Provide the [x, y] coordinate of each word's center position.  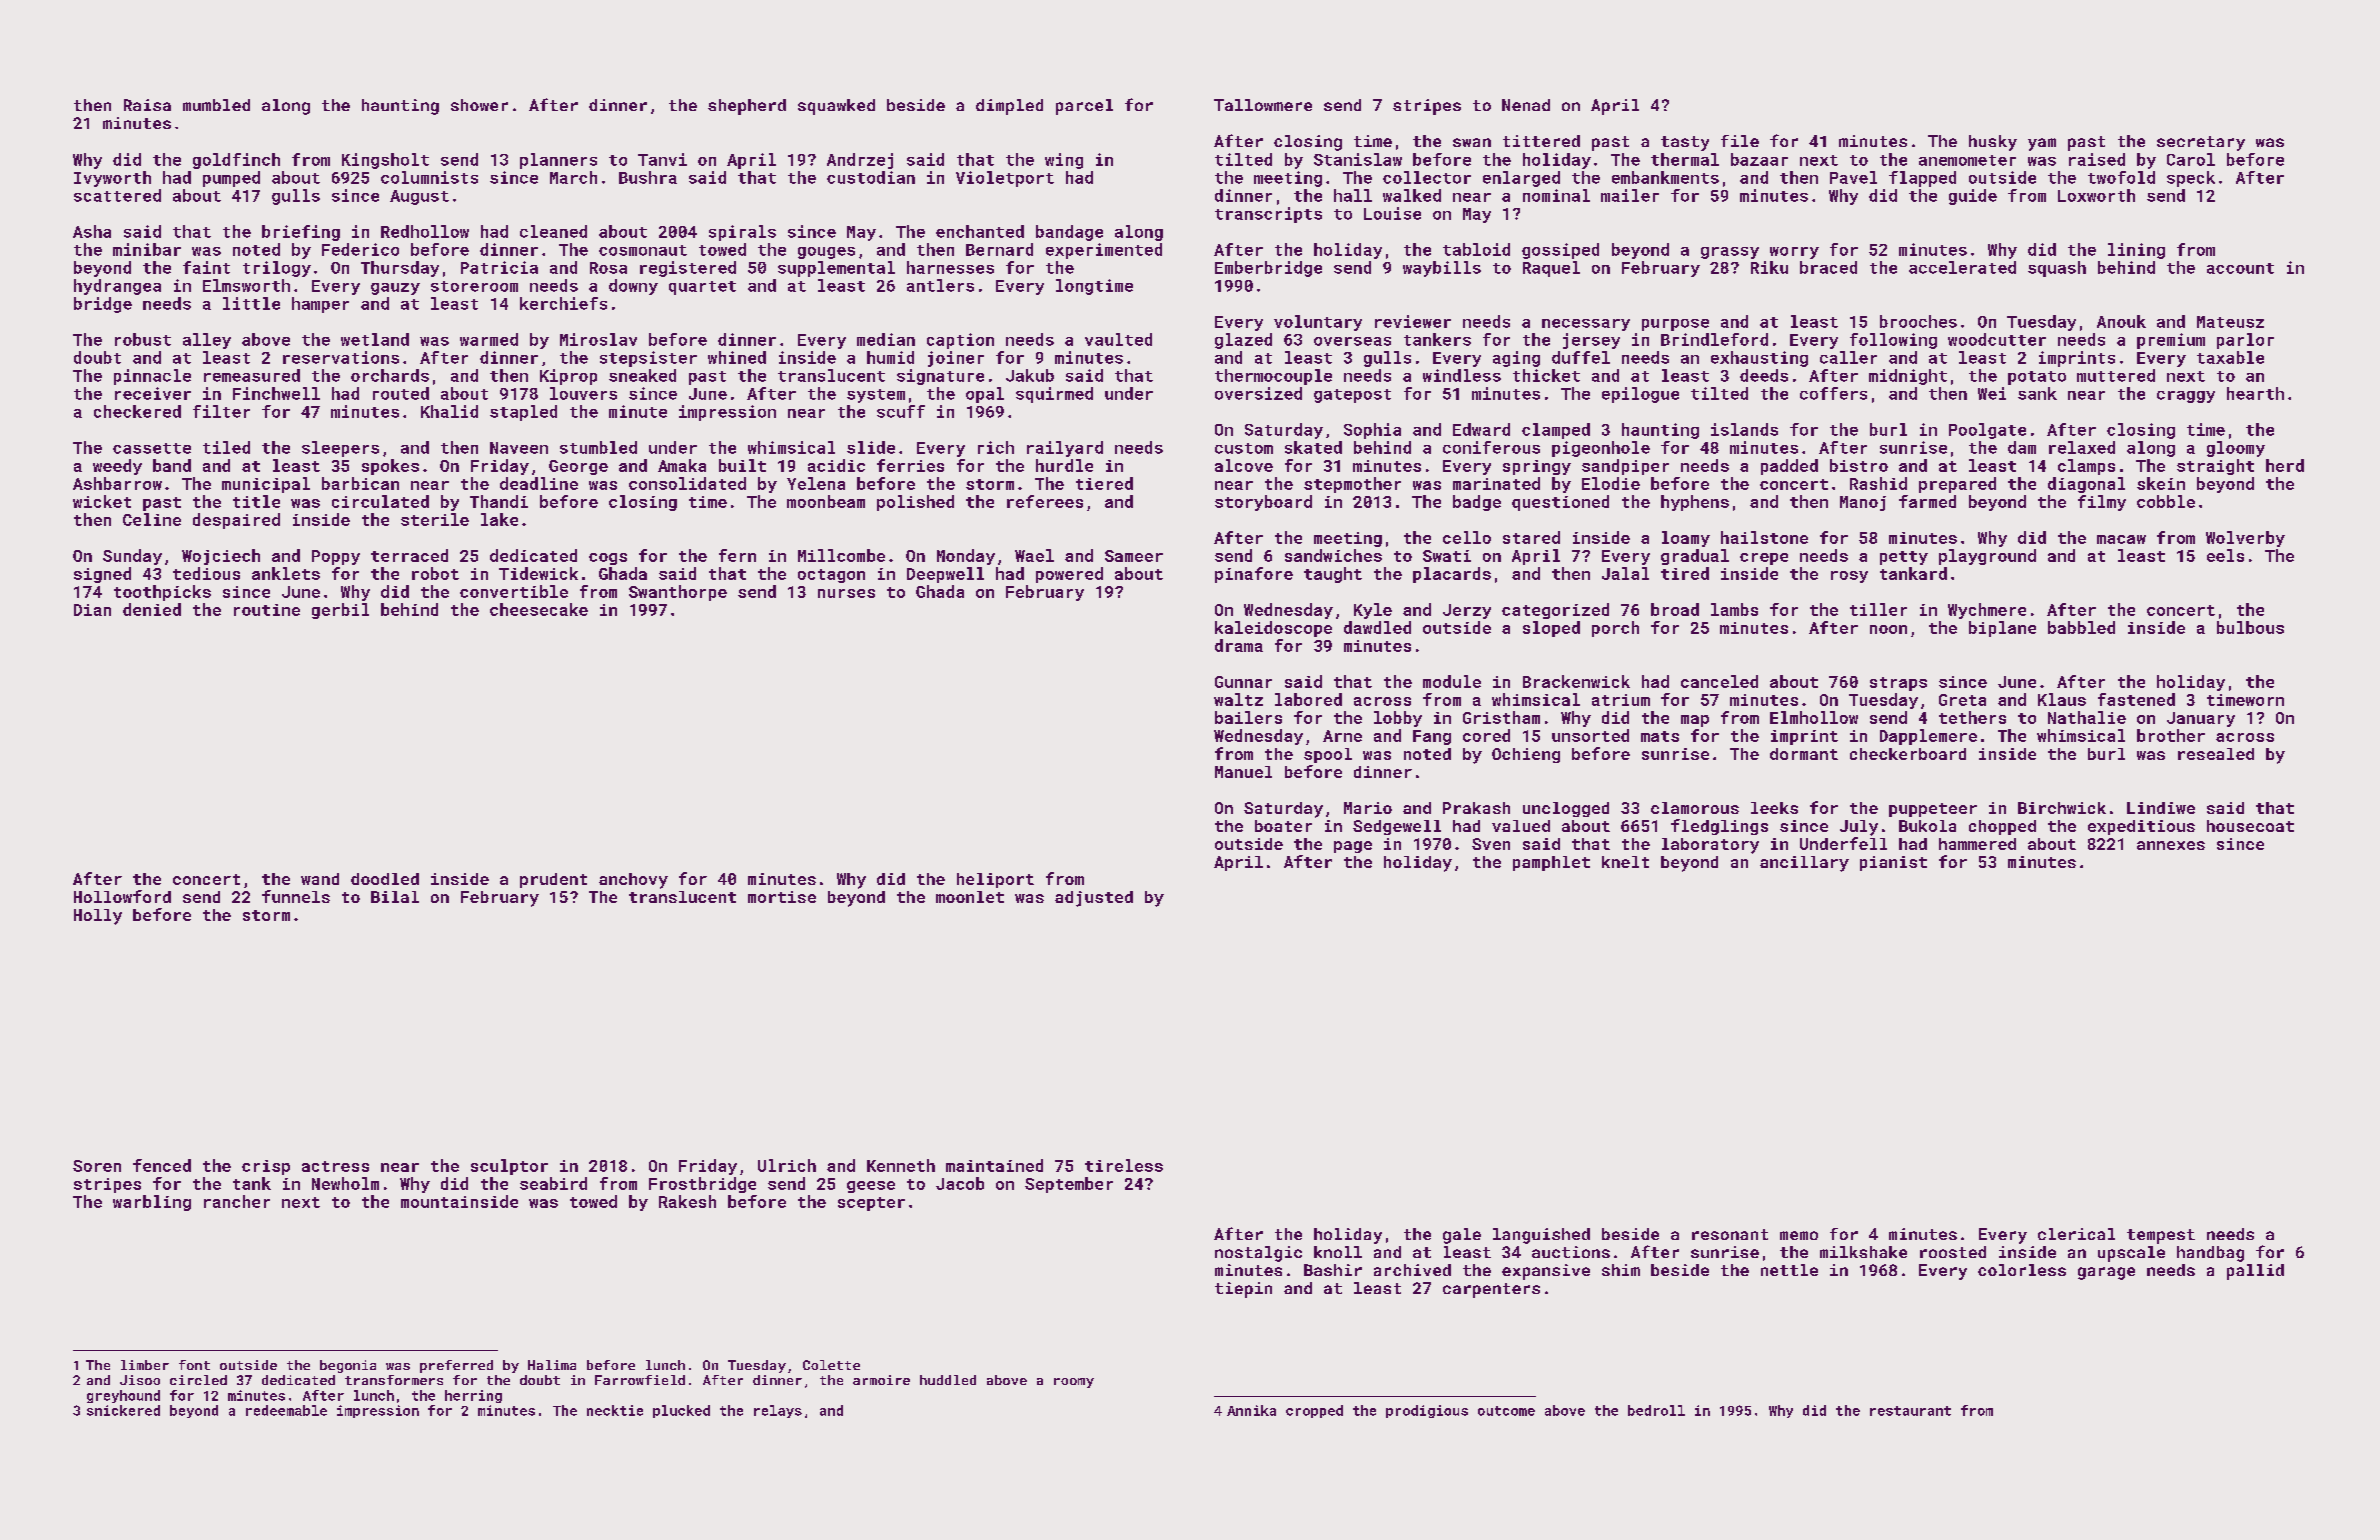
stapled [523, 413]
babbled [2081, 627]
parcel [1084, 107]
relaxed [2082, 447]
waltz [1238, 699]
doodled [385, 879]
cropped [1314, 1411]
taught [1333, 575]
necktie [615, 1410]
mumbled [216, 105]
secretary [2201, 143]
